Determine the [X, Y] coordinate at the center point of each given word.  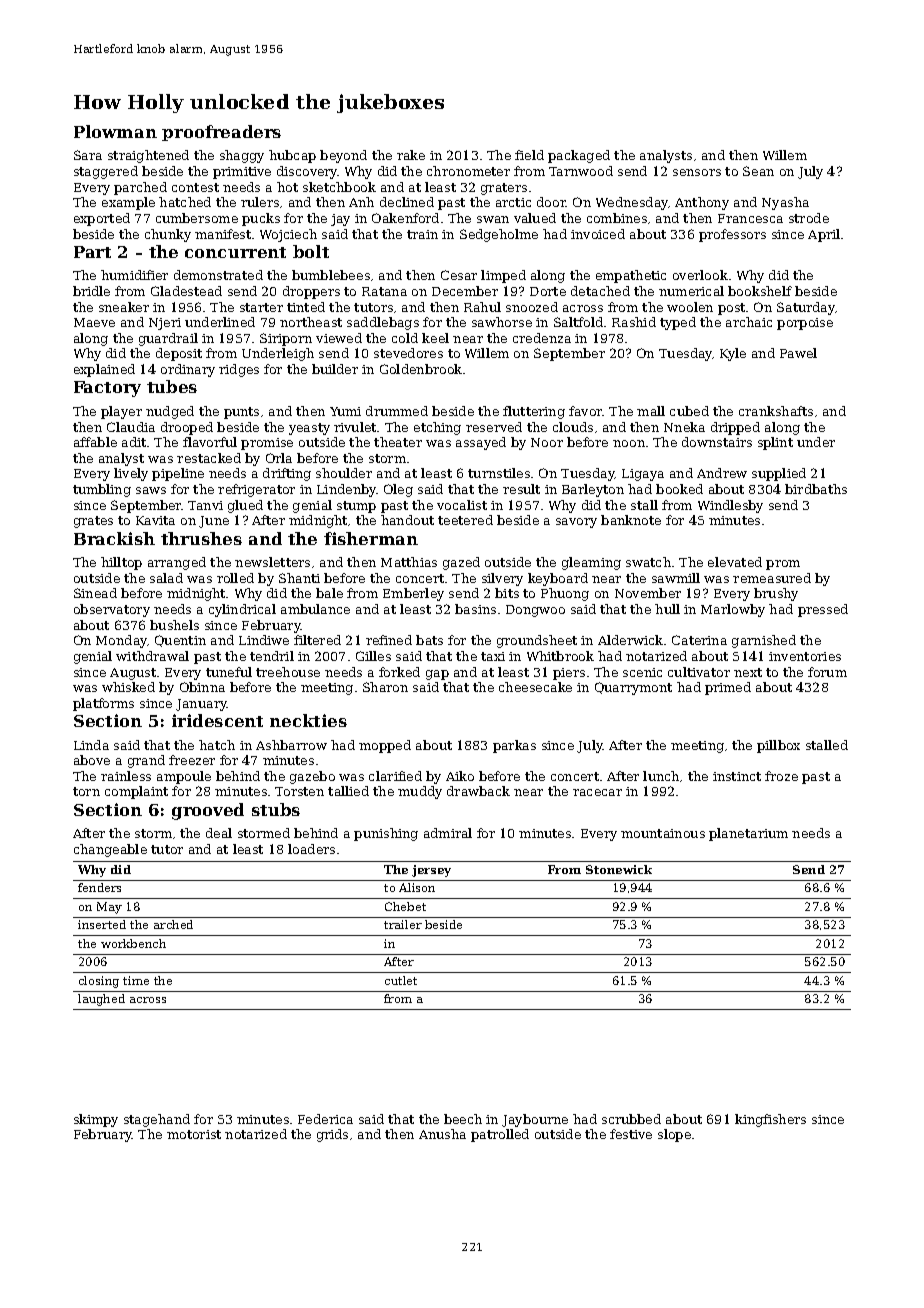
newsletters [272, 562]
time [136, 980]
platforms [103, 704]
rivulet [356, 427]
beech [463, 1119]
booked [679, 489]
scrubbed [631, 1119]
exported [102, 219]
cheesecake [535, 687]
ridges [239, 370]
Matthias [409, 562]
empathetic [631, 276]
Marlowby [733, 610]
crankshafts [776, 411]
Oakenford [405, 218]
